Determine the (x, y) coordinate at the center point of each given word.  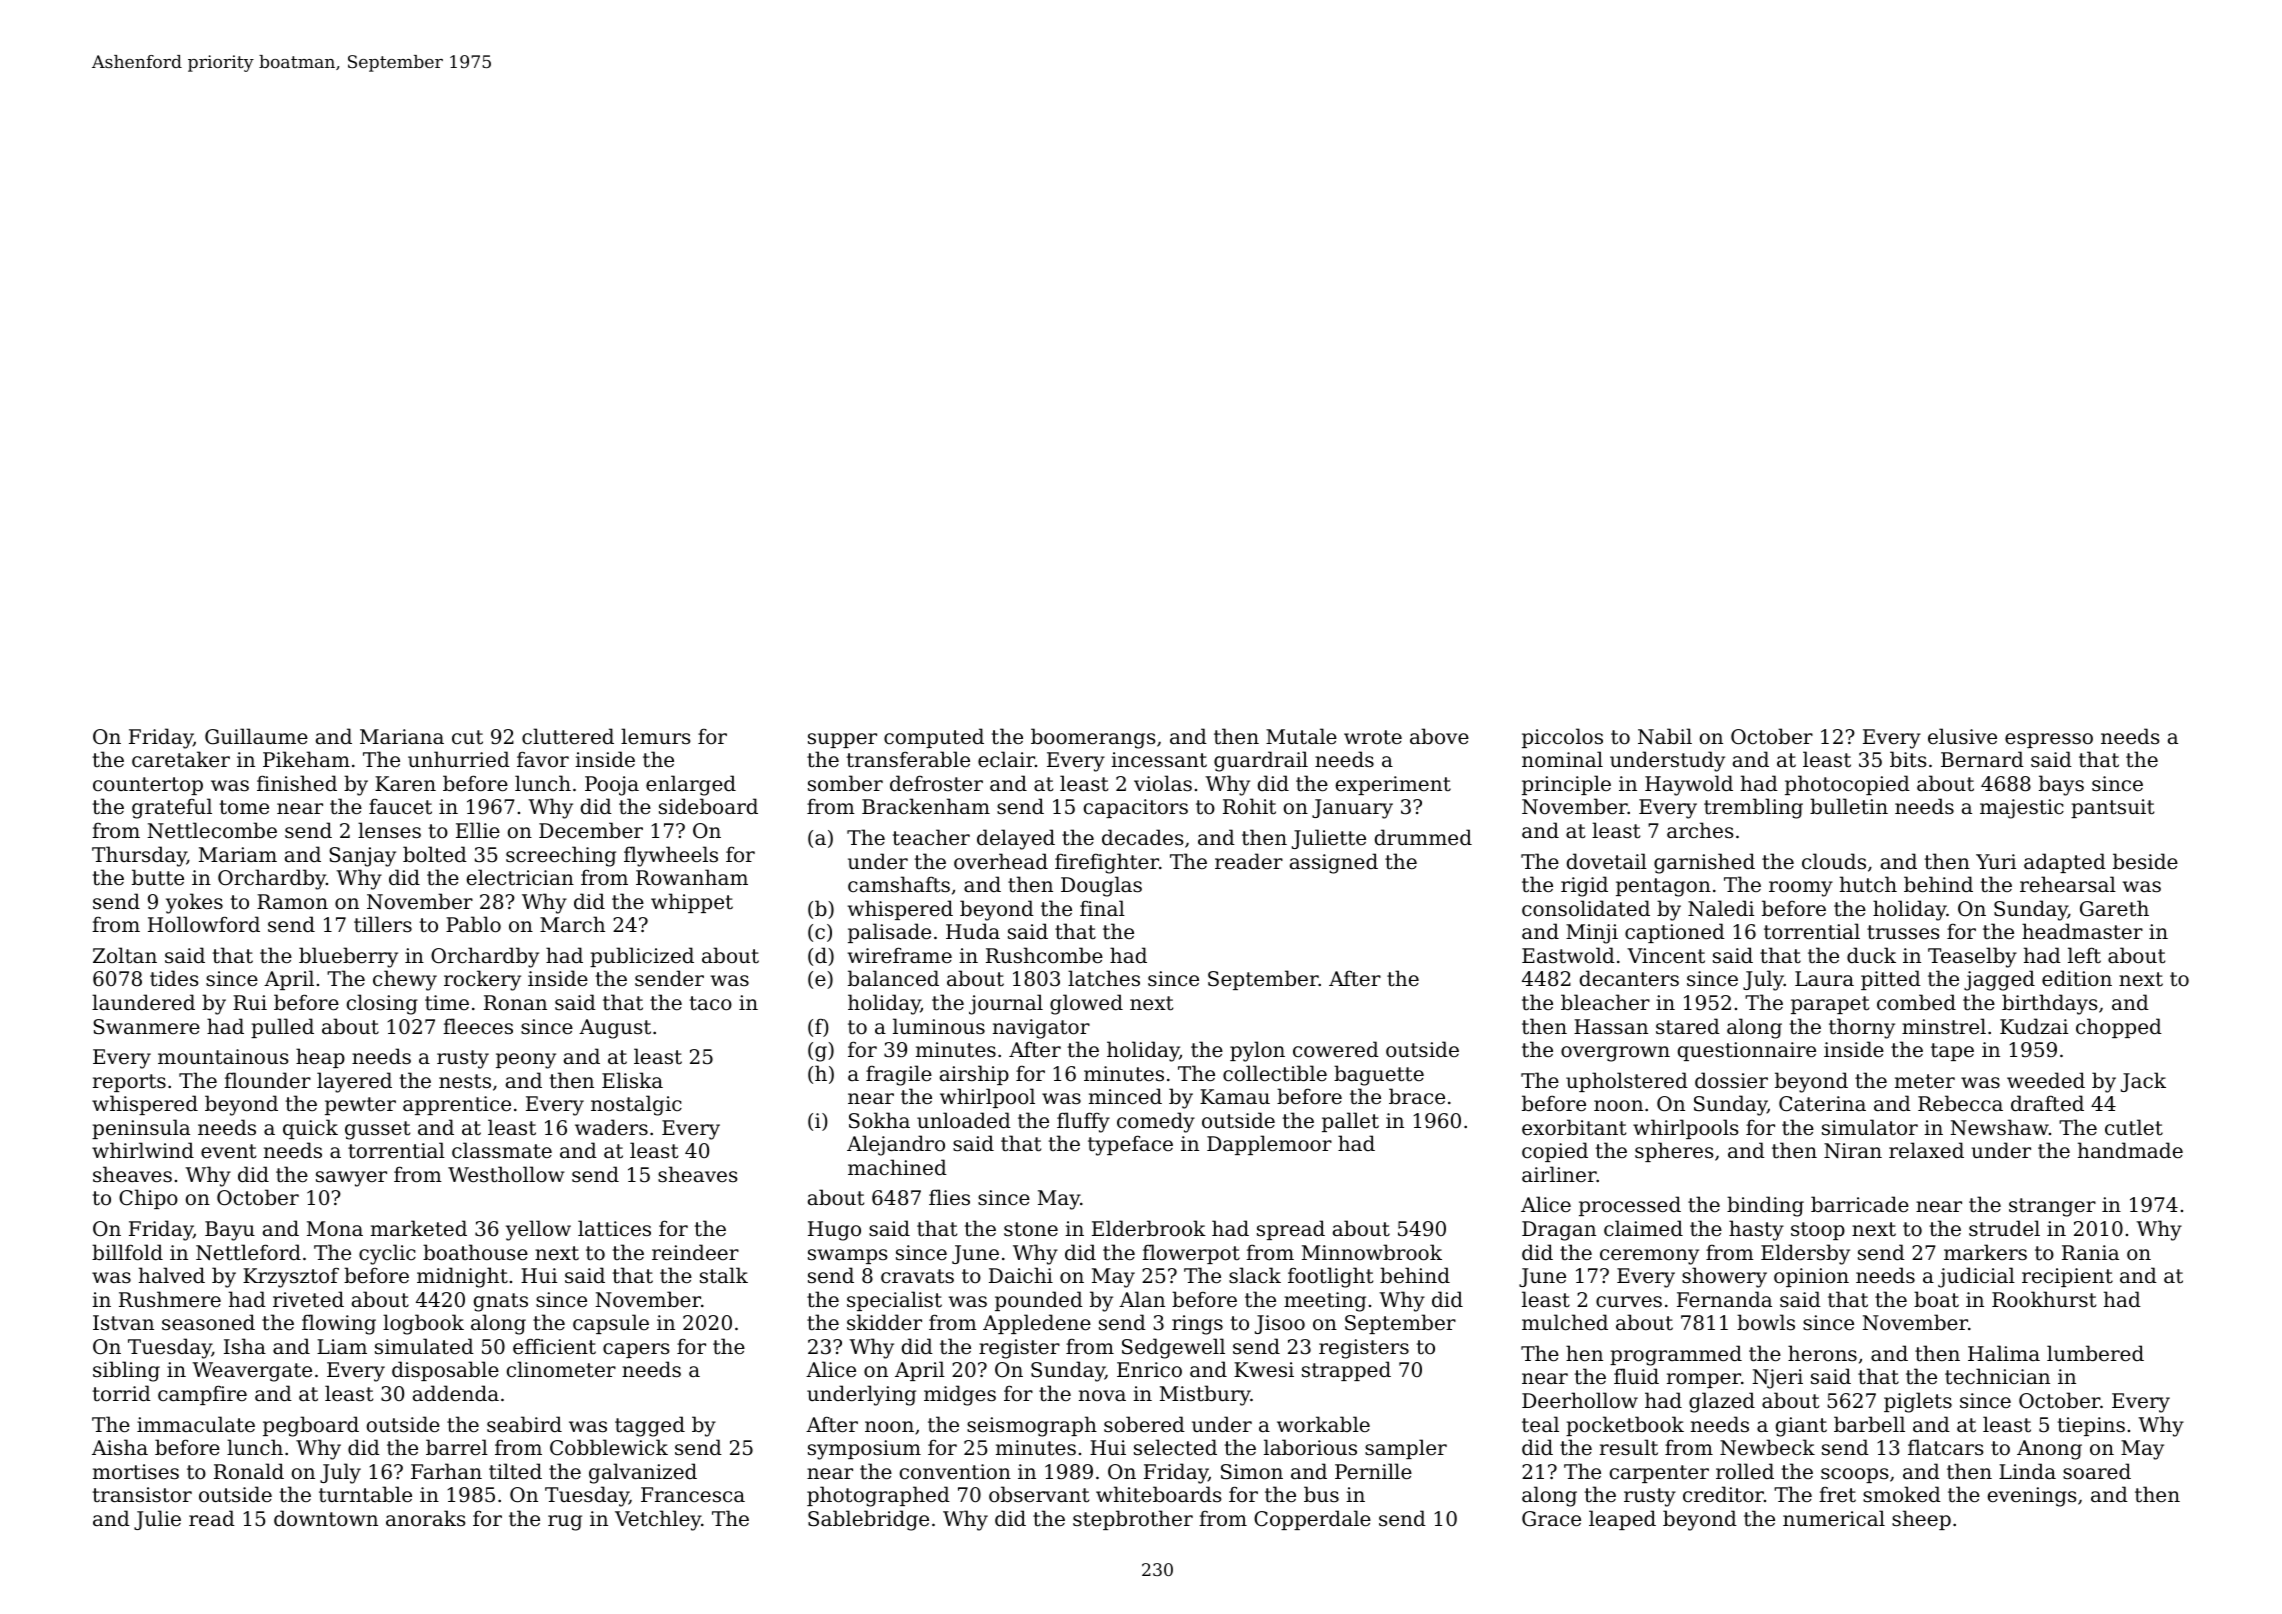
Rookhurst (2044, 1299)
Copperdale (1312, 1520)
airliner (1559, 1174)
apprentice (457, 1105)
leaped (1622, 1520)
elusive (1962, 736)
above (1439, 736)
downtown (326, 1518)
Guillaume (256, 736)
